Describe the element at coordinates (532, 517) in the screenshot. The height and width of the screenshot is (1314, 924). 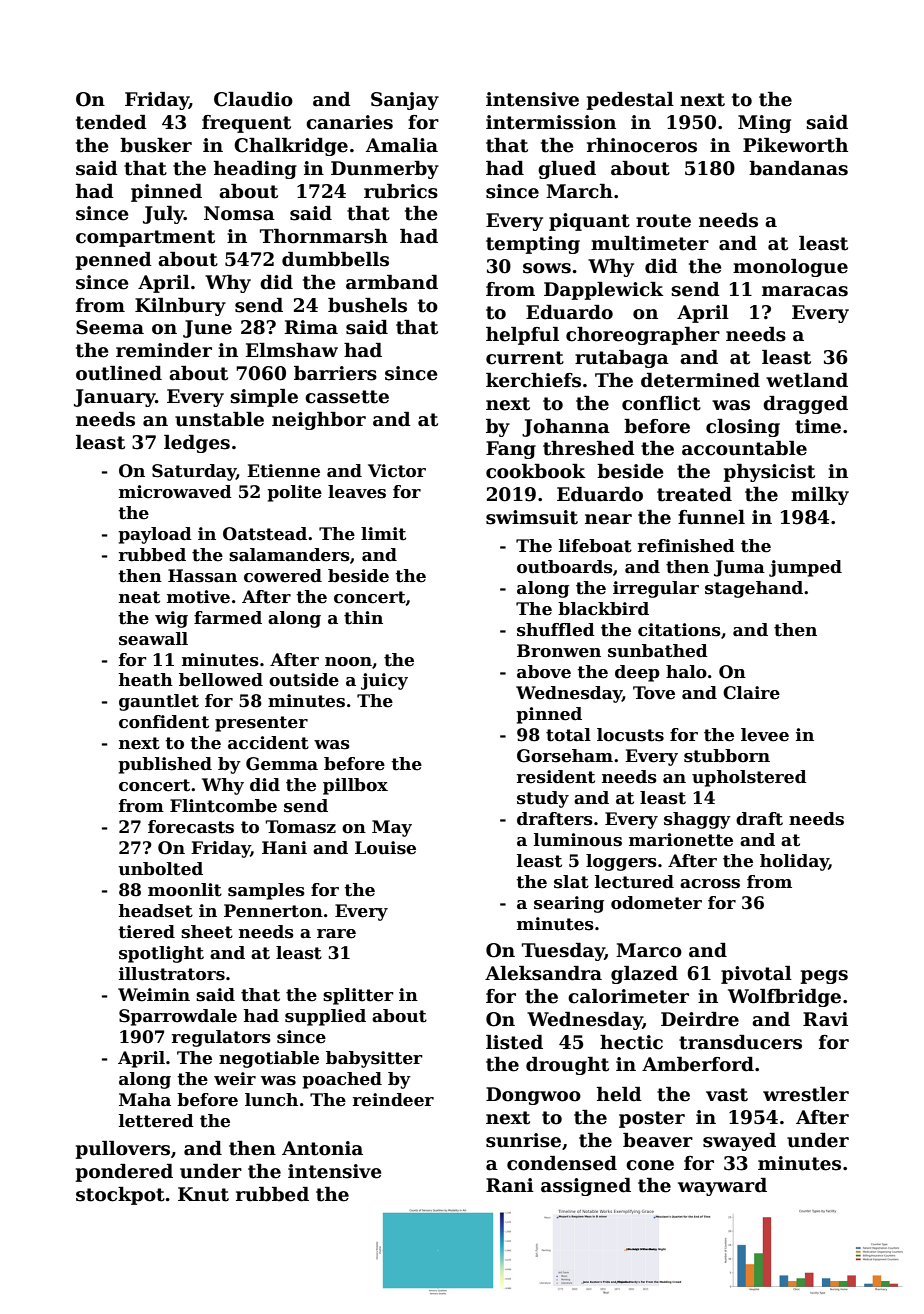
I see `swimsuit` at that location.
